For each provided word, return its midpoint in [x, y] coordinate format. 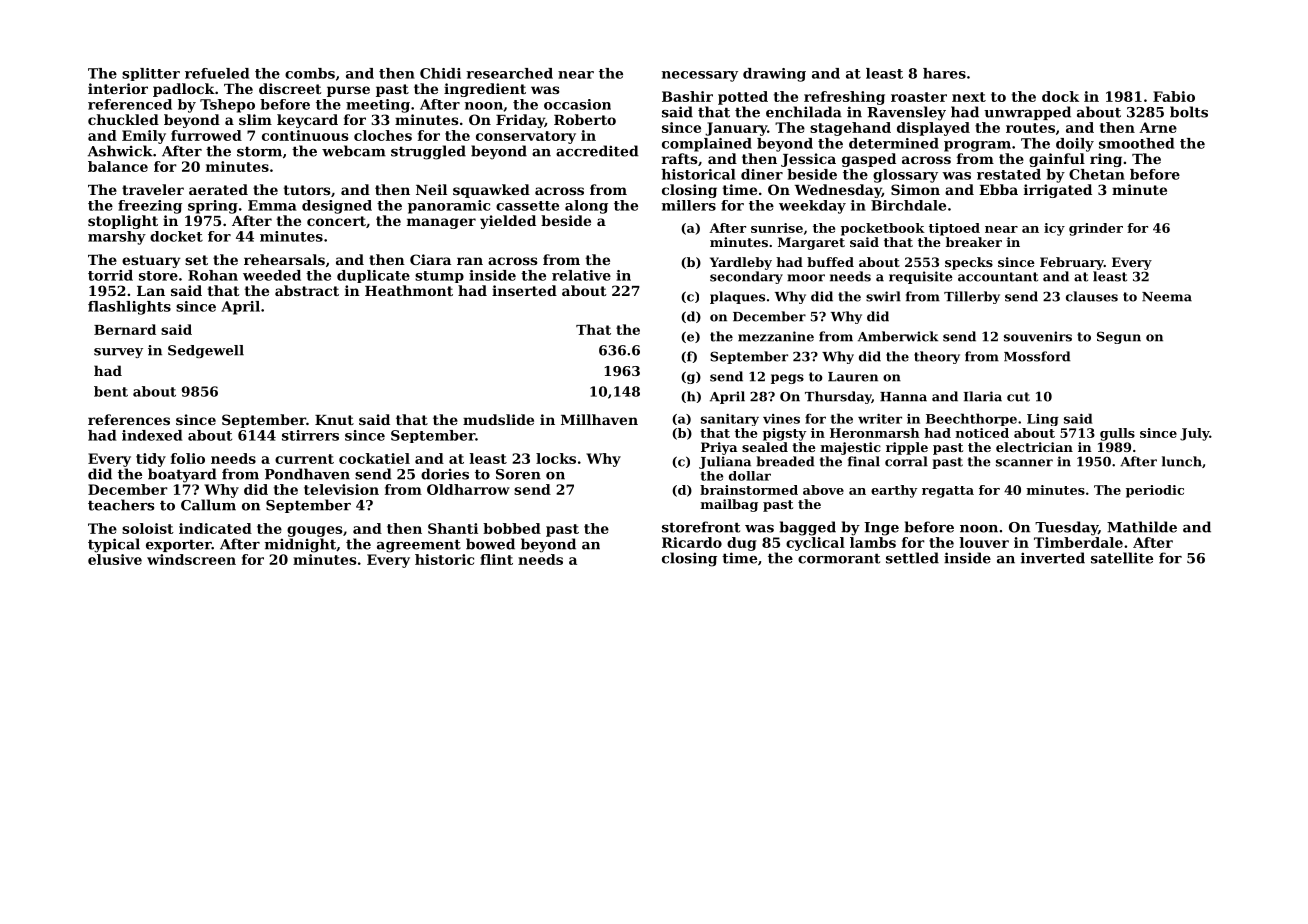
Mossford [1037, 356]
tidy [151, 460]
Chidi [440, 73]
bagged [808, 528]
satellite [1122, 558]
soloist [148, 528]
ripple [907, 448]
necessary [700, 76]
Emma [272, 205]
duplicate [373, 276]
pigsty [784, 434]
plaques [737, 297]
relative [581, 275]
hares [944, 73]
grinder [1096, 229]
